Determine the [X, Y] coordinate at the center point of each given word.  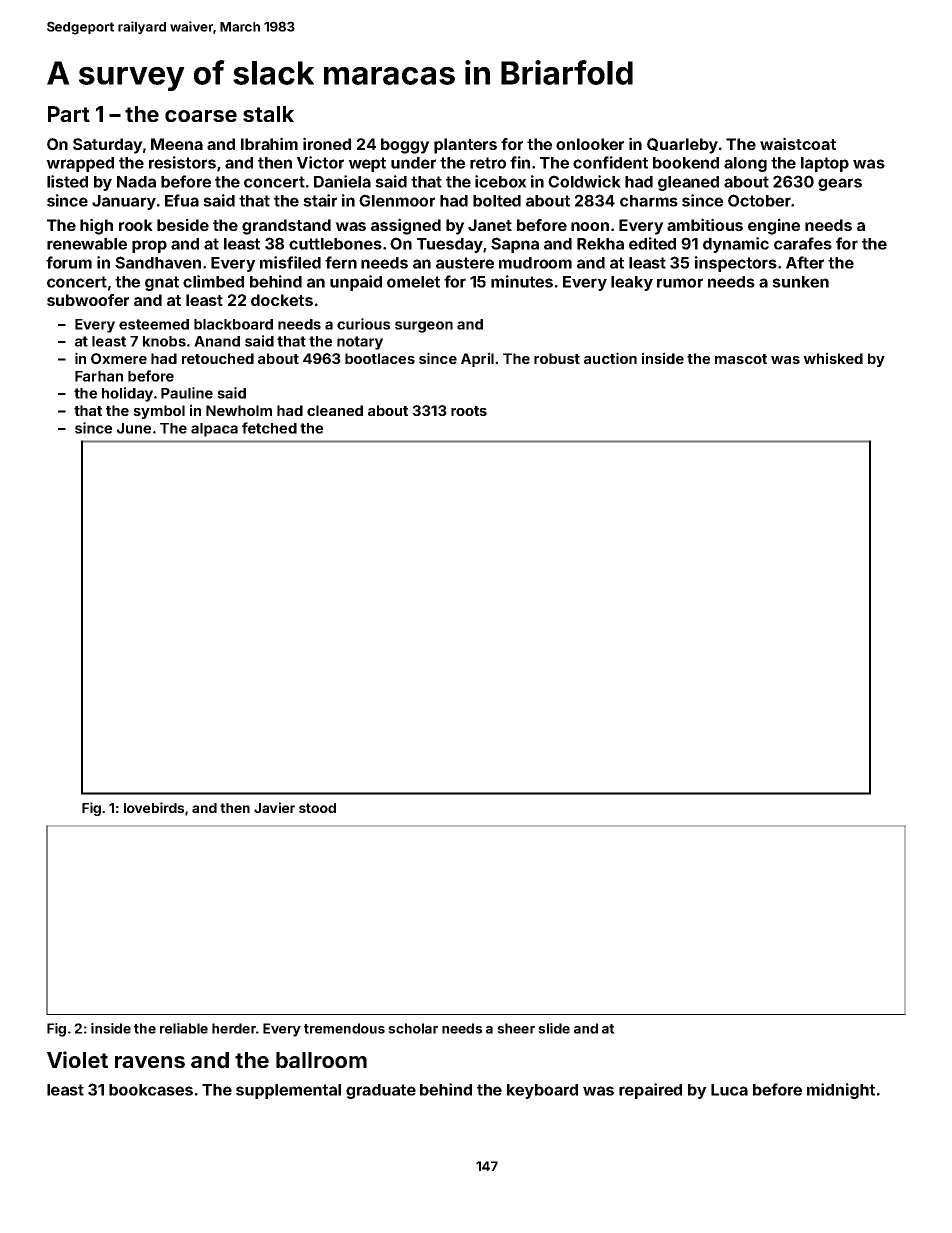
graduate [381, 1091]
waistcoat [798, 143]
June [134, 428]
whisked [833, 358]
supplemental [288, 1091]
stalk [268, 114]
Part [69, 114]
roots [469, 411]
